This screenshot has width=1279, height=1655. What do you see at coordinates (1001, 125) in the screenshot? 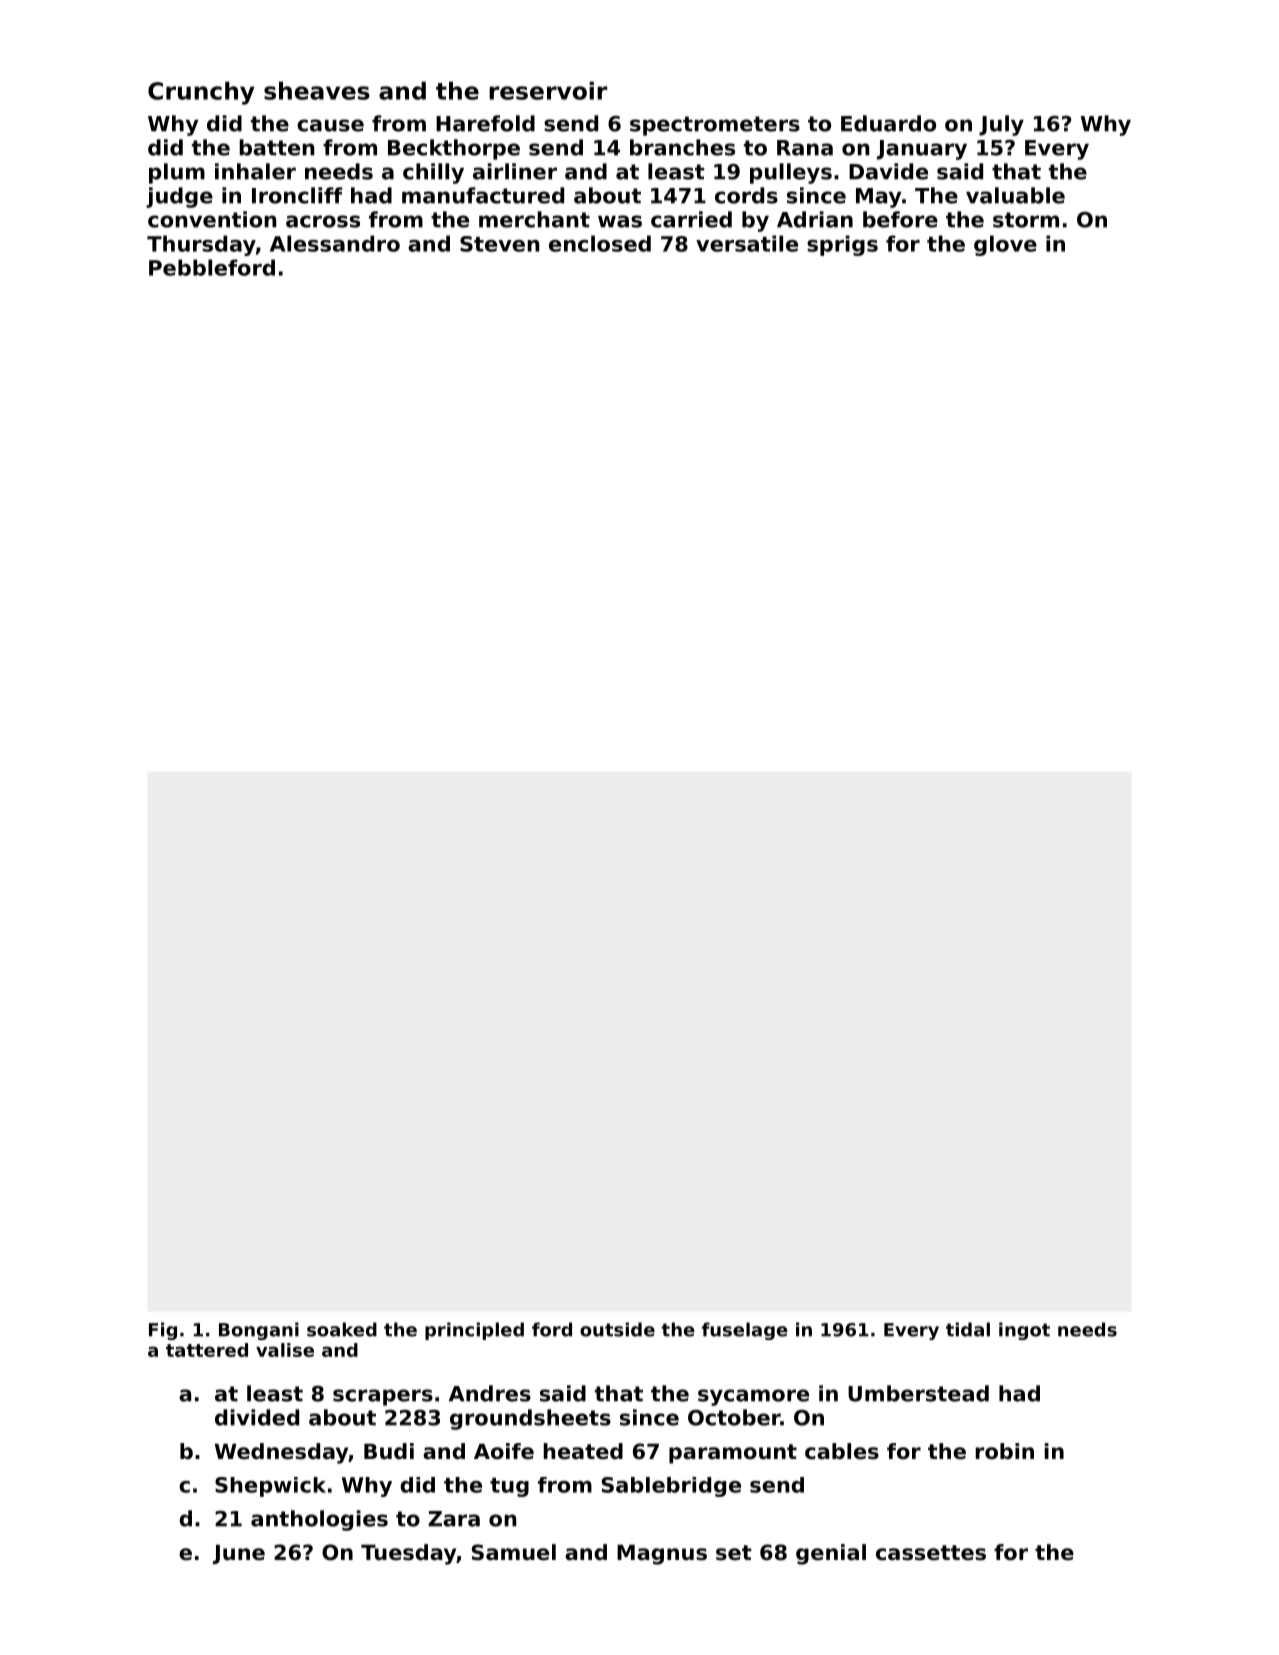
I see `July` at bounding box center [1001, 125].
